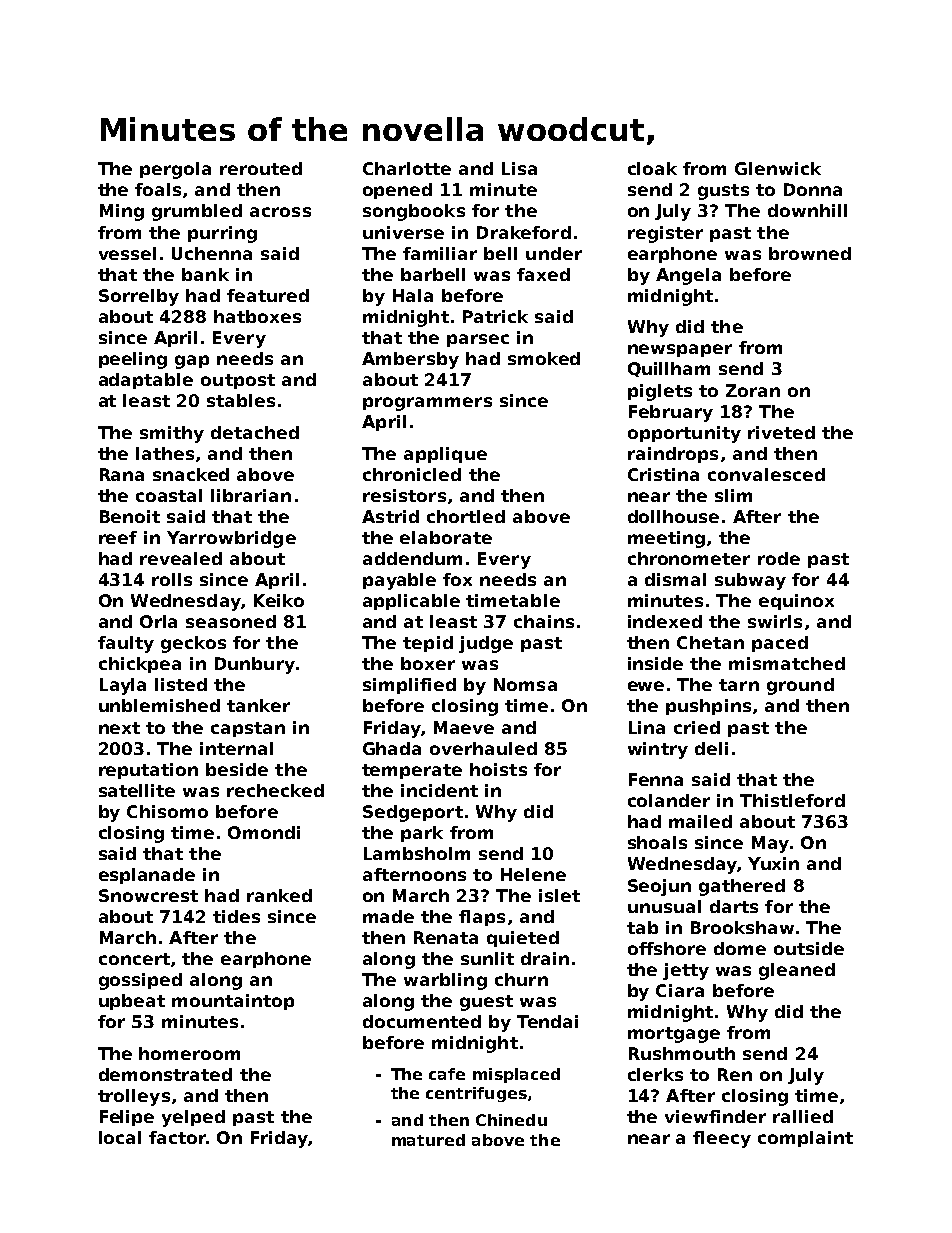  What do you see at coordinates (779, 558) in the image?
I see `rode` at bounding box center [779, 558].
